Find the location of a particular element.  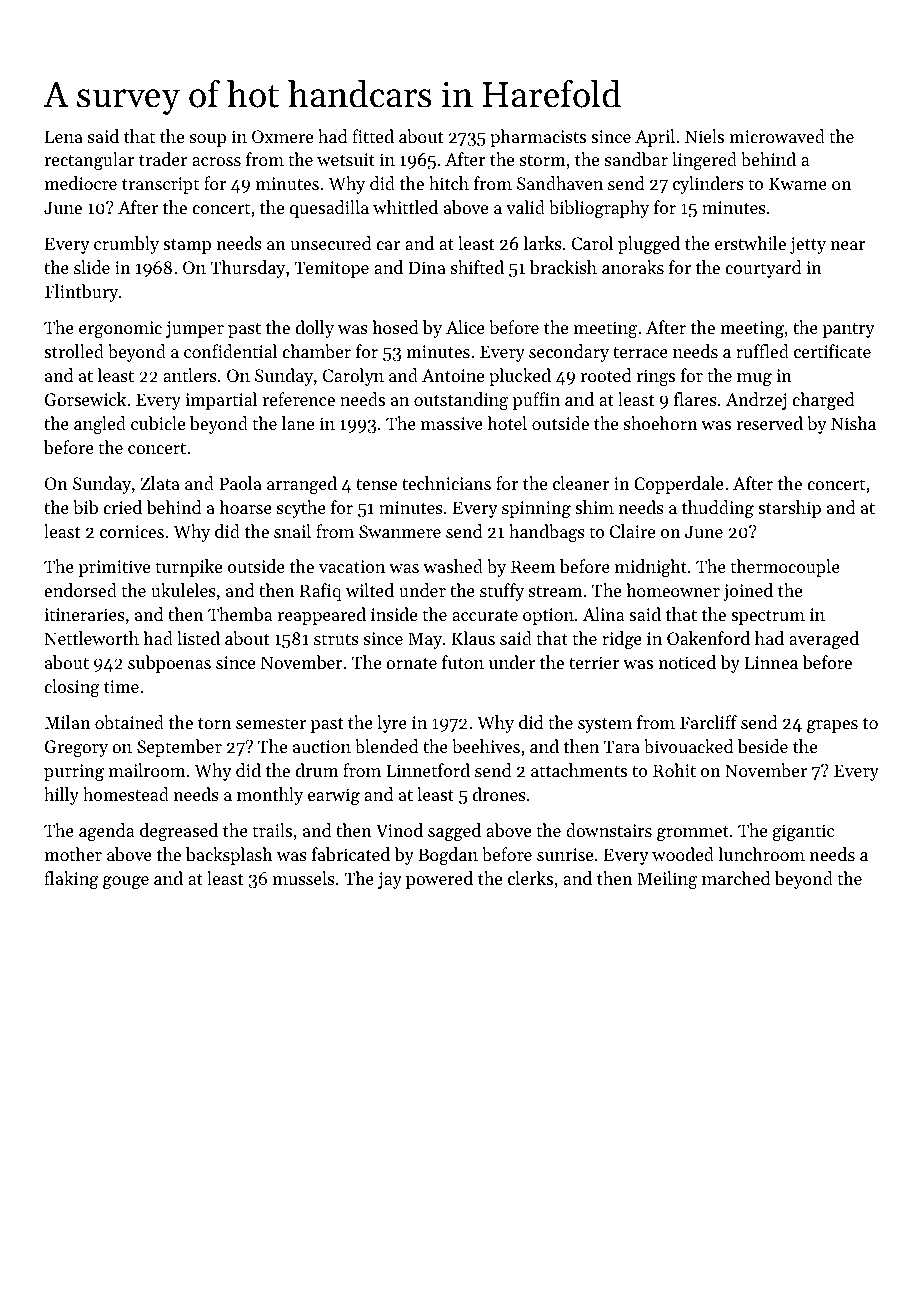

ornate is located at coordinates (411, 663).
